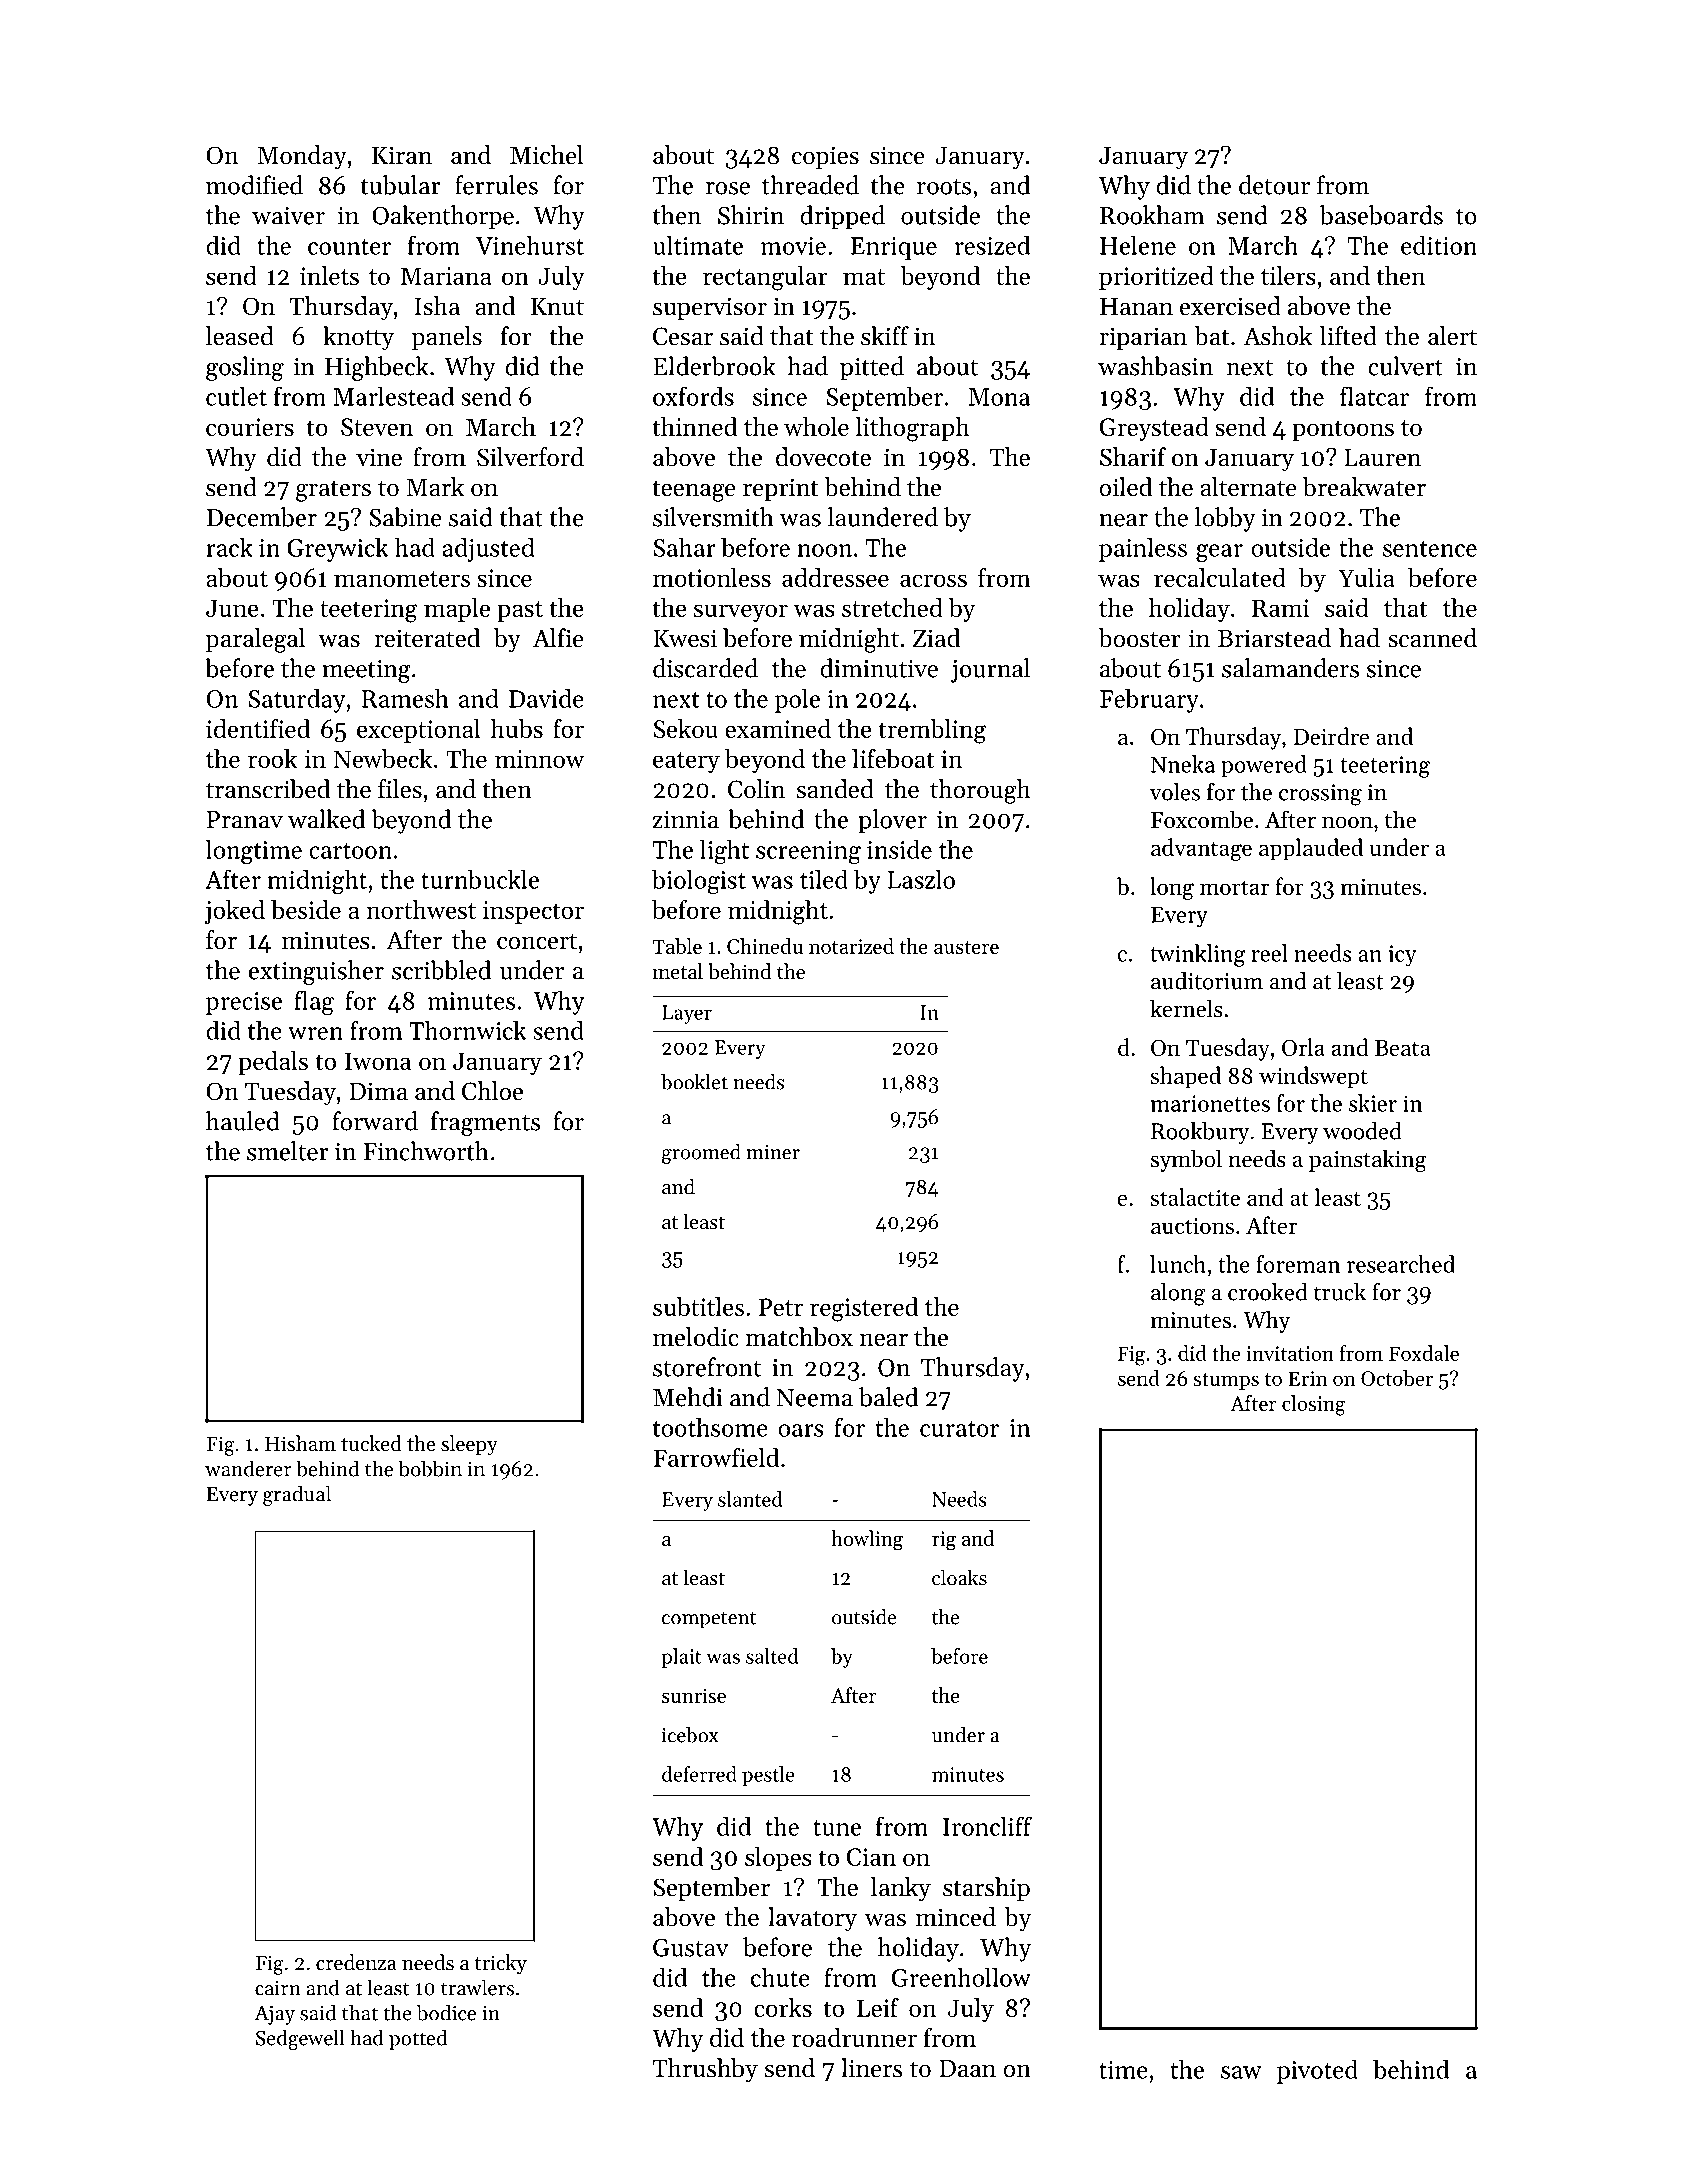 The height and width of the page is (2178, 1683). I want to click on metal, so click(678, 971).
